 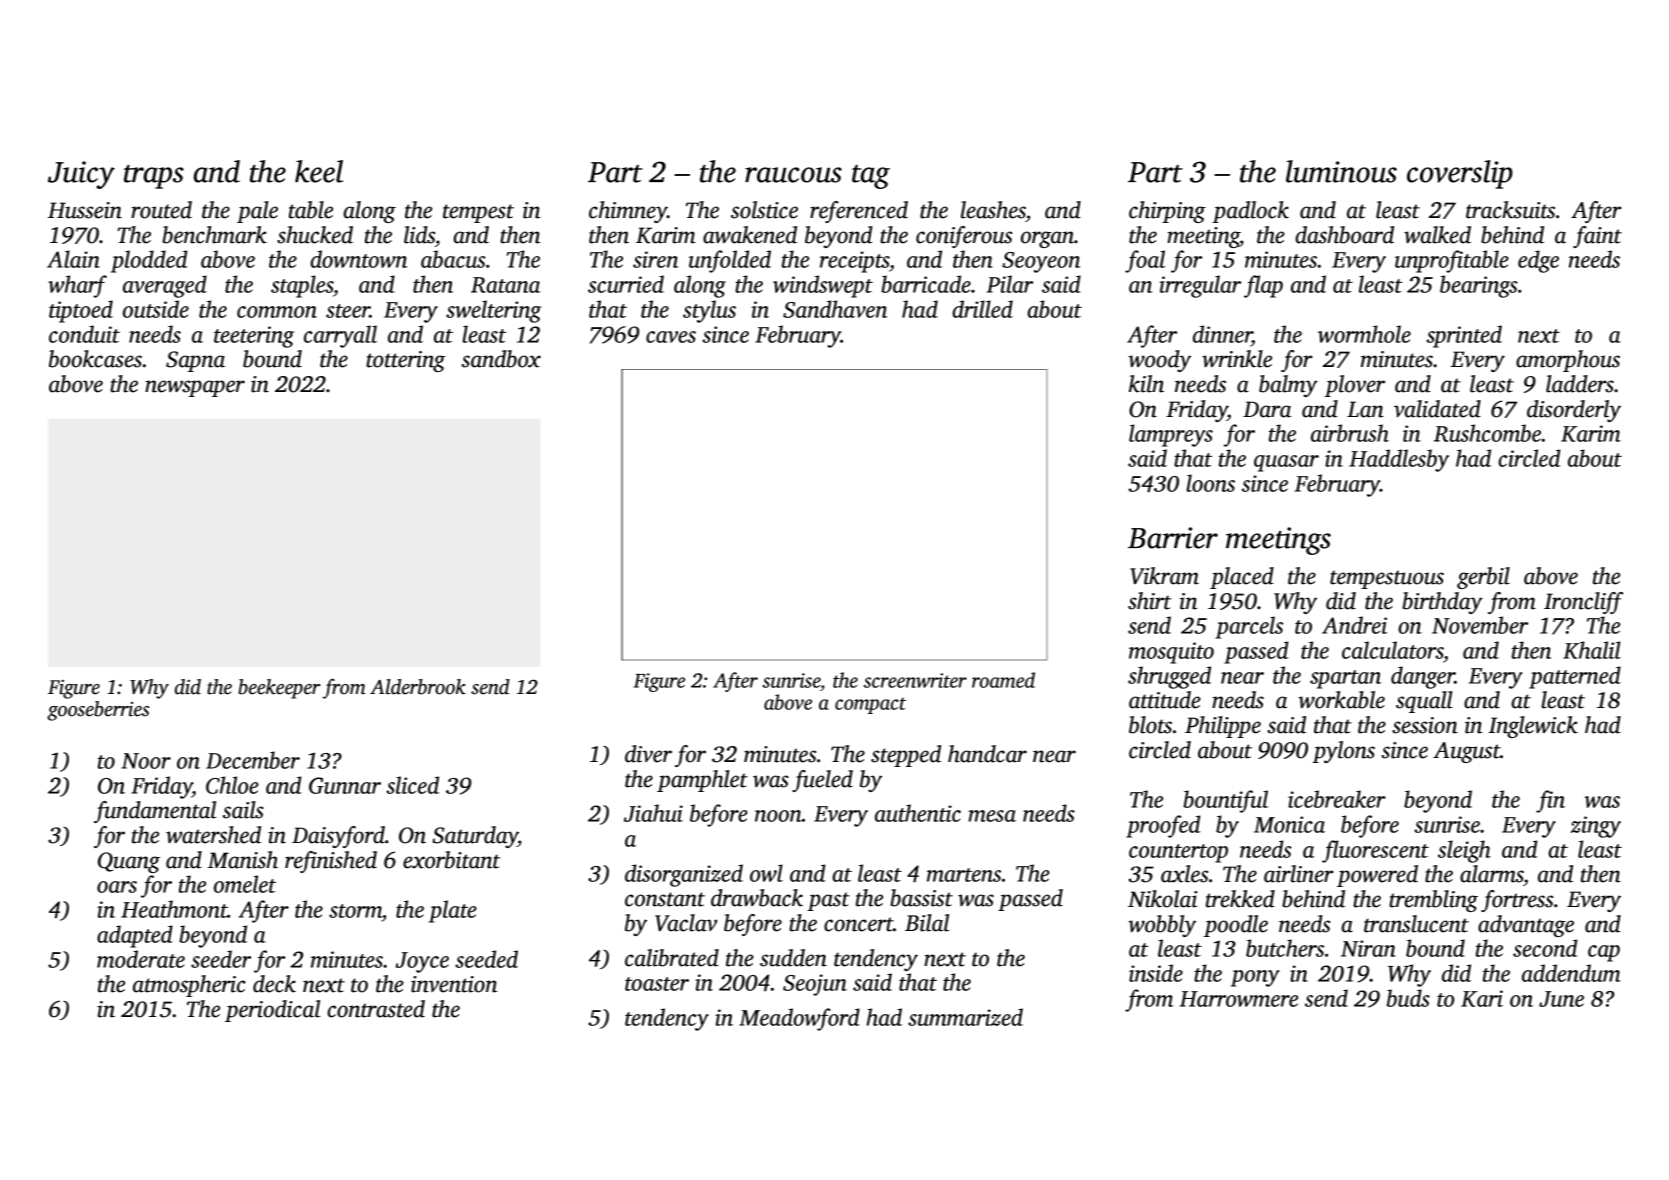 What do you see at coordinates (319, 171) in the screenshot?
I see `keel` at bounding box center [319, 171].
